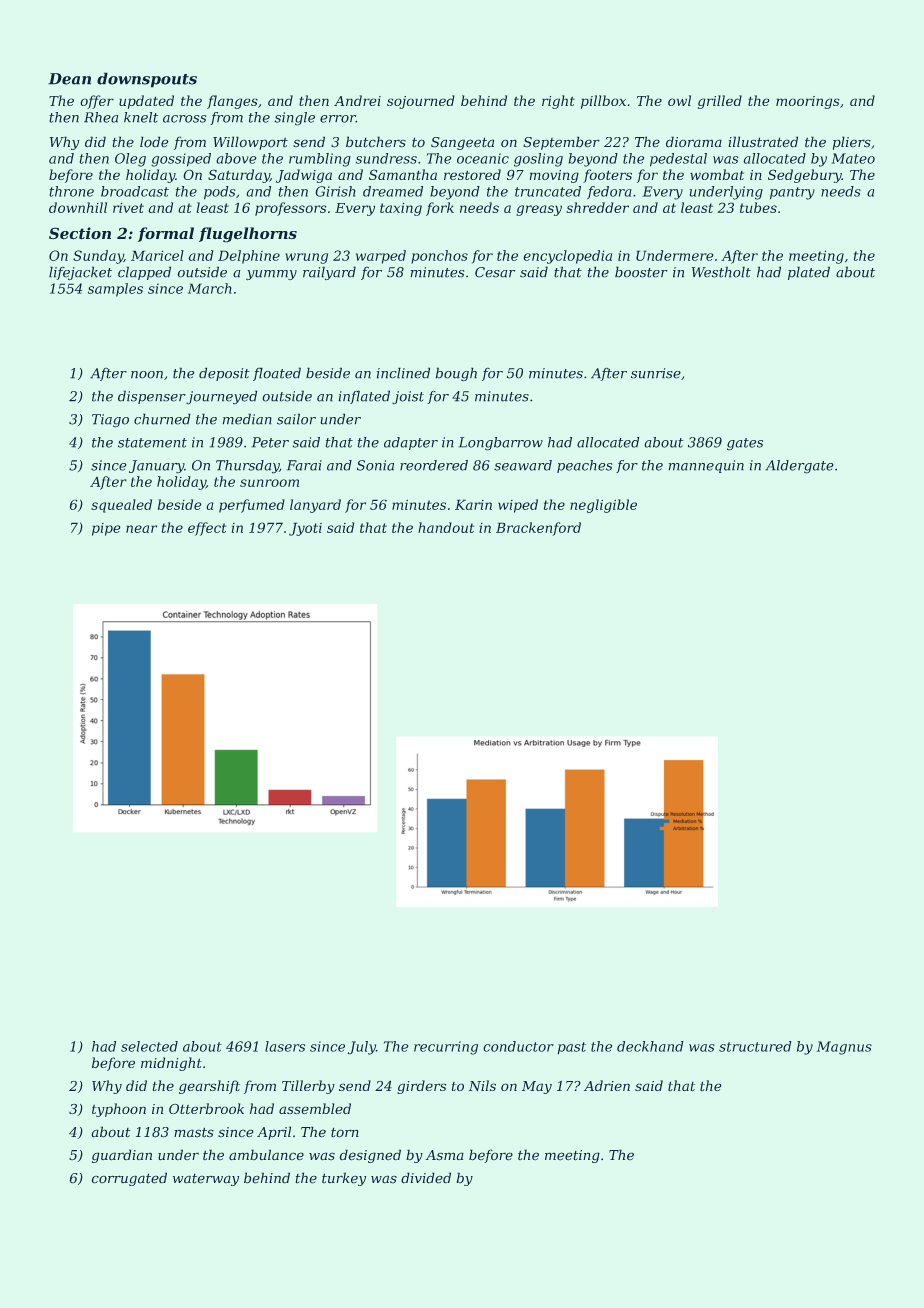 This screenshot has height=1308, width=924. I want to click on encyclopedia, so click(568, 257).
